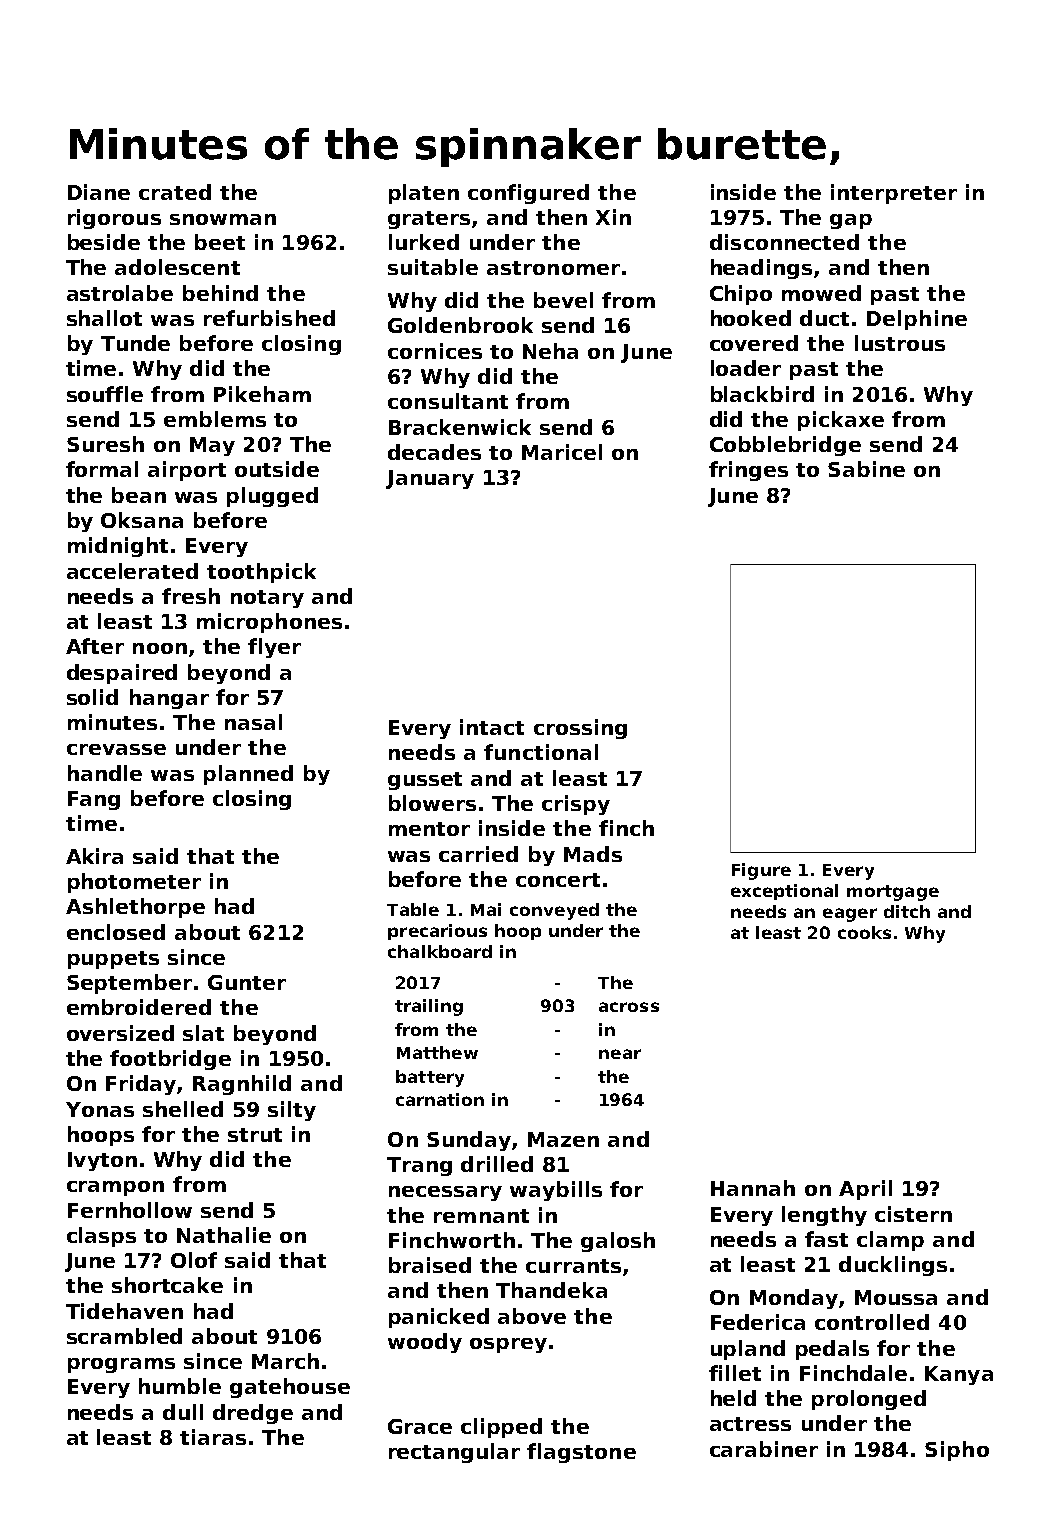 The width and height of the screenshot is (1063, 1540). Describe the element at coordinates (253, 722) in the screenshot. I see `nasal` at that location.
